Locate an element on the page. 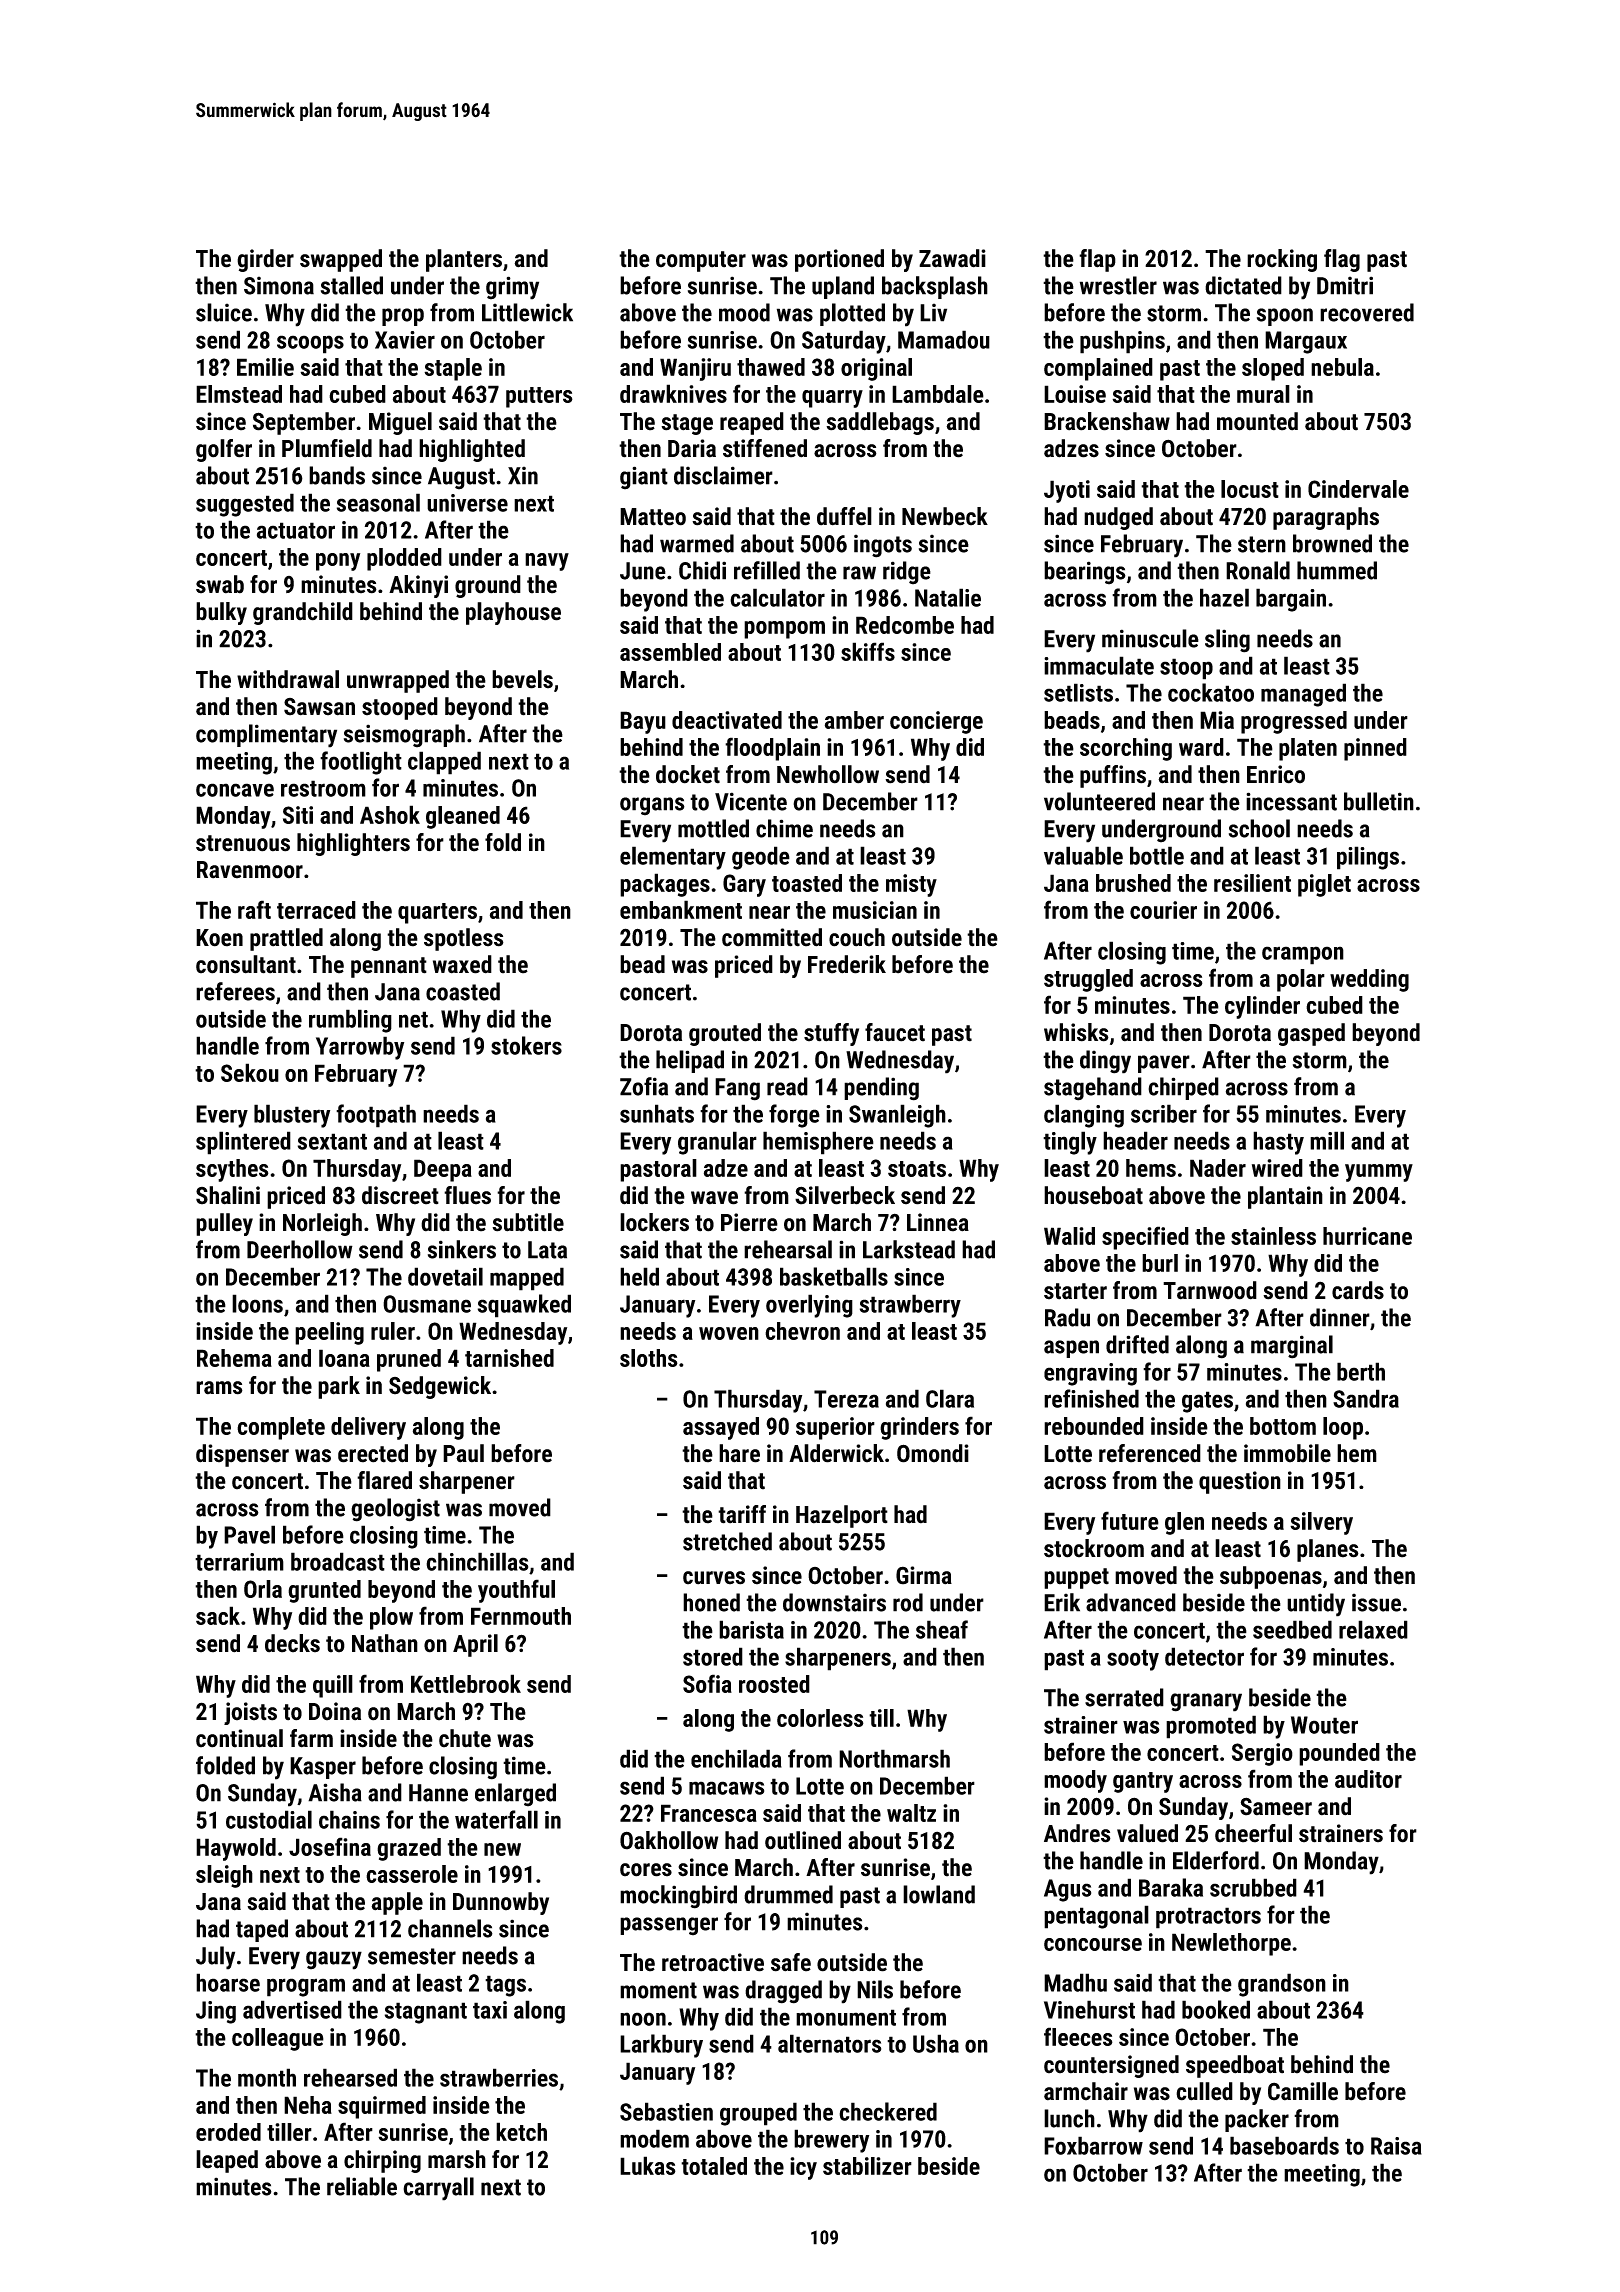 This image has width=1620, height=2292. pennant is located at coordinates (389, 967).
